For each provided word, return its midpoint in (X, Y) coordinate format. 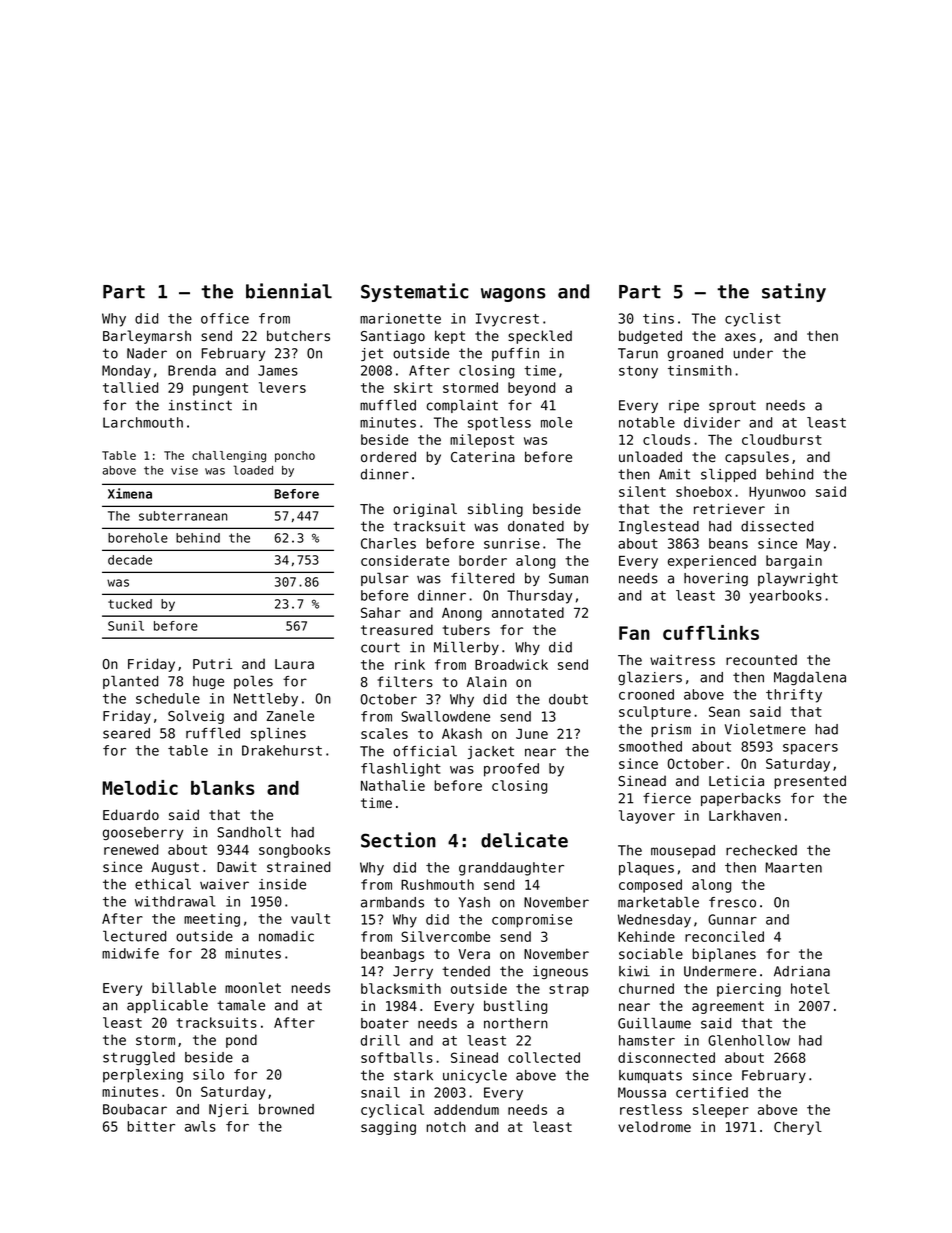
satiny (794, 292)
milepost (482, 441)
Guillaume (654, 1023)
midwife (130, 953)
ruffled (213, 733)
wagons (513, 295)
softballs (397, 1057)
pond (241, 1041)
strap (569, 990)
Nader (147, 353)
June (532, 734)
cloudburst (782, 439)
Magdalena (810, 678)
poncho (295, 456)
